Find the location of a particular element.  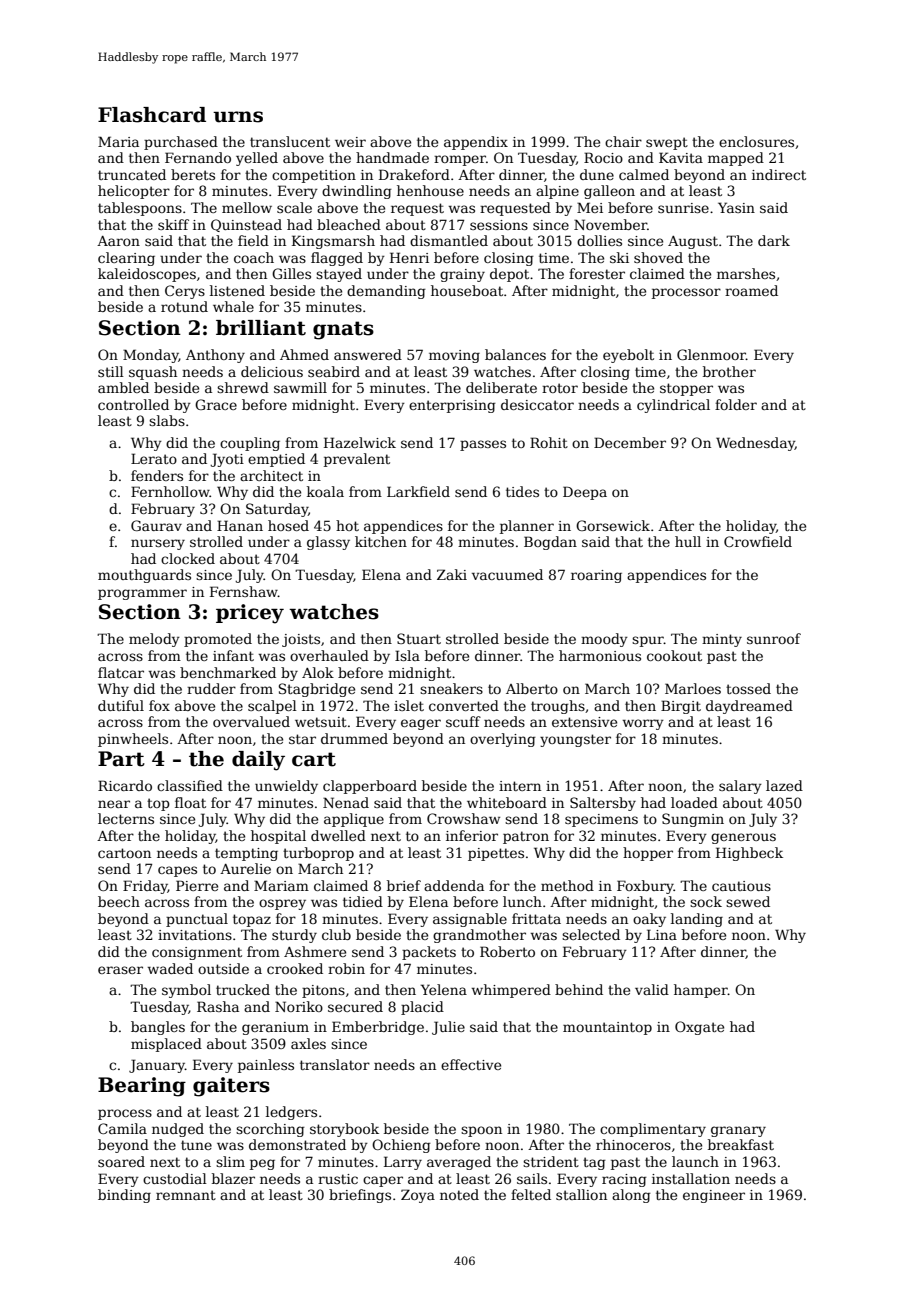

weir is located at coordinates (350, 142).
